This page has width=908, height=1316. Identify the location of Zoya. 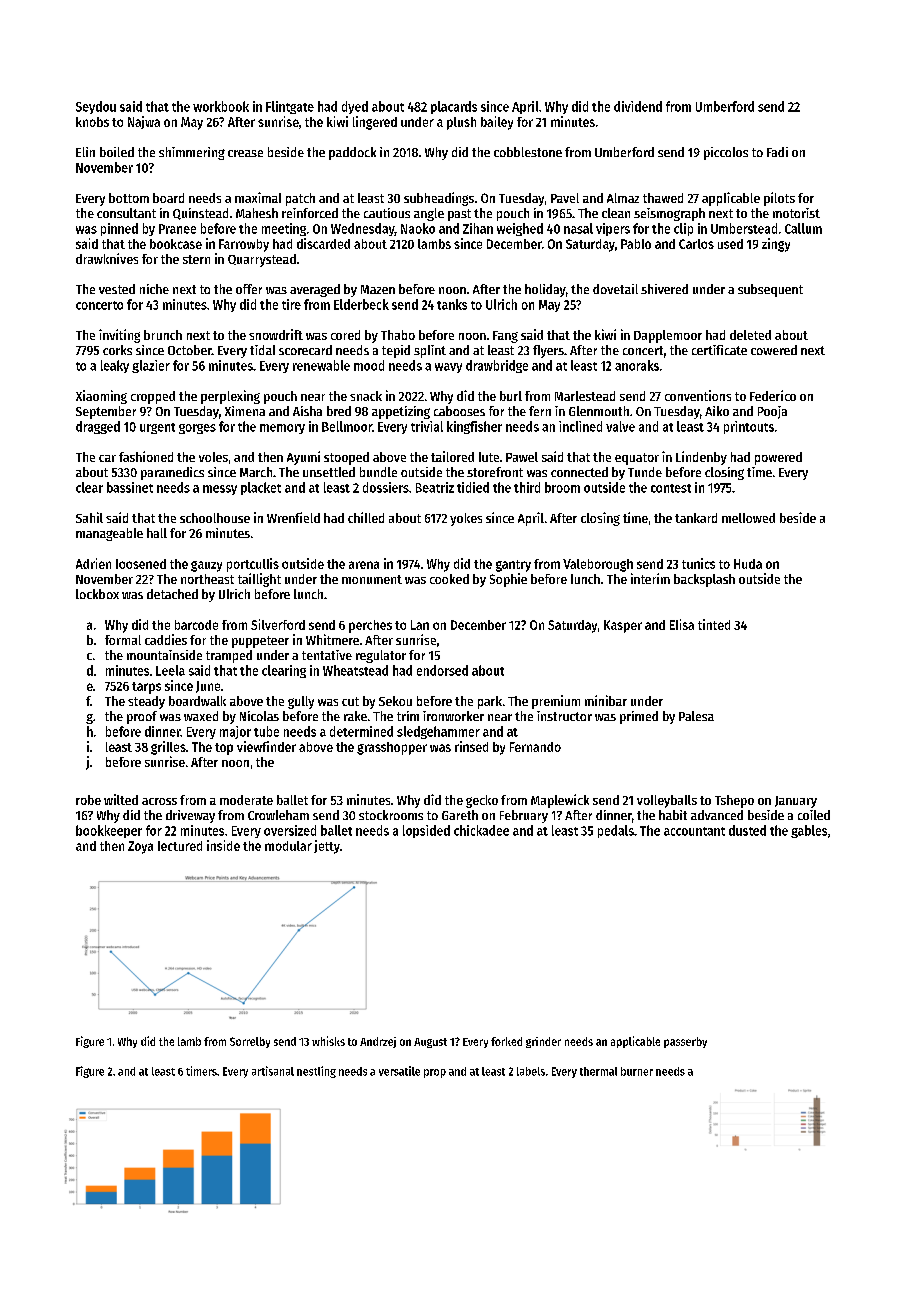
(140, 847).
